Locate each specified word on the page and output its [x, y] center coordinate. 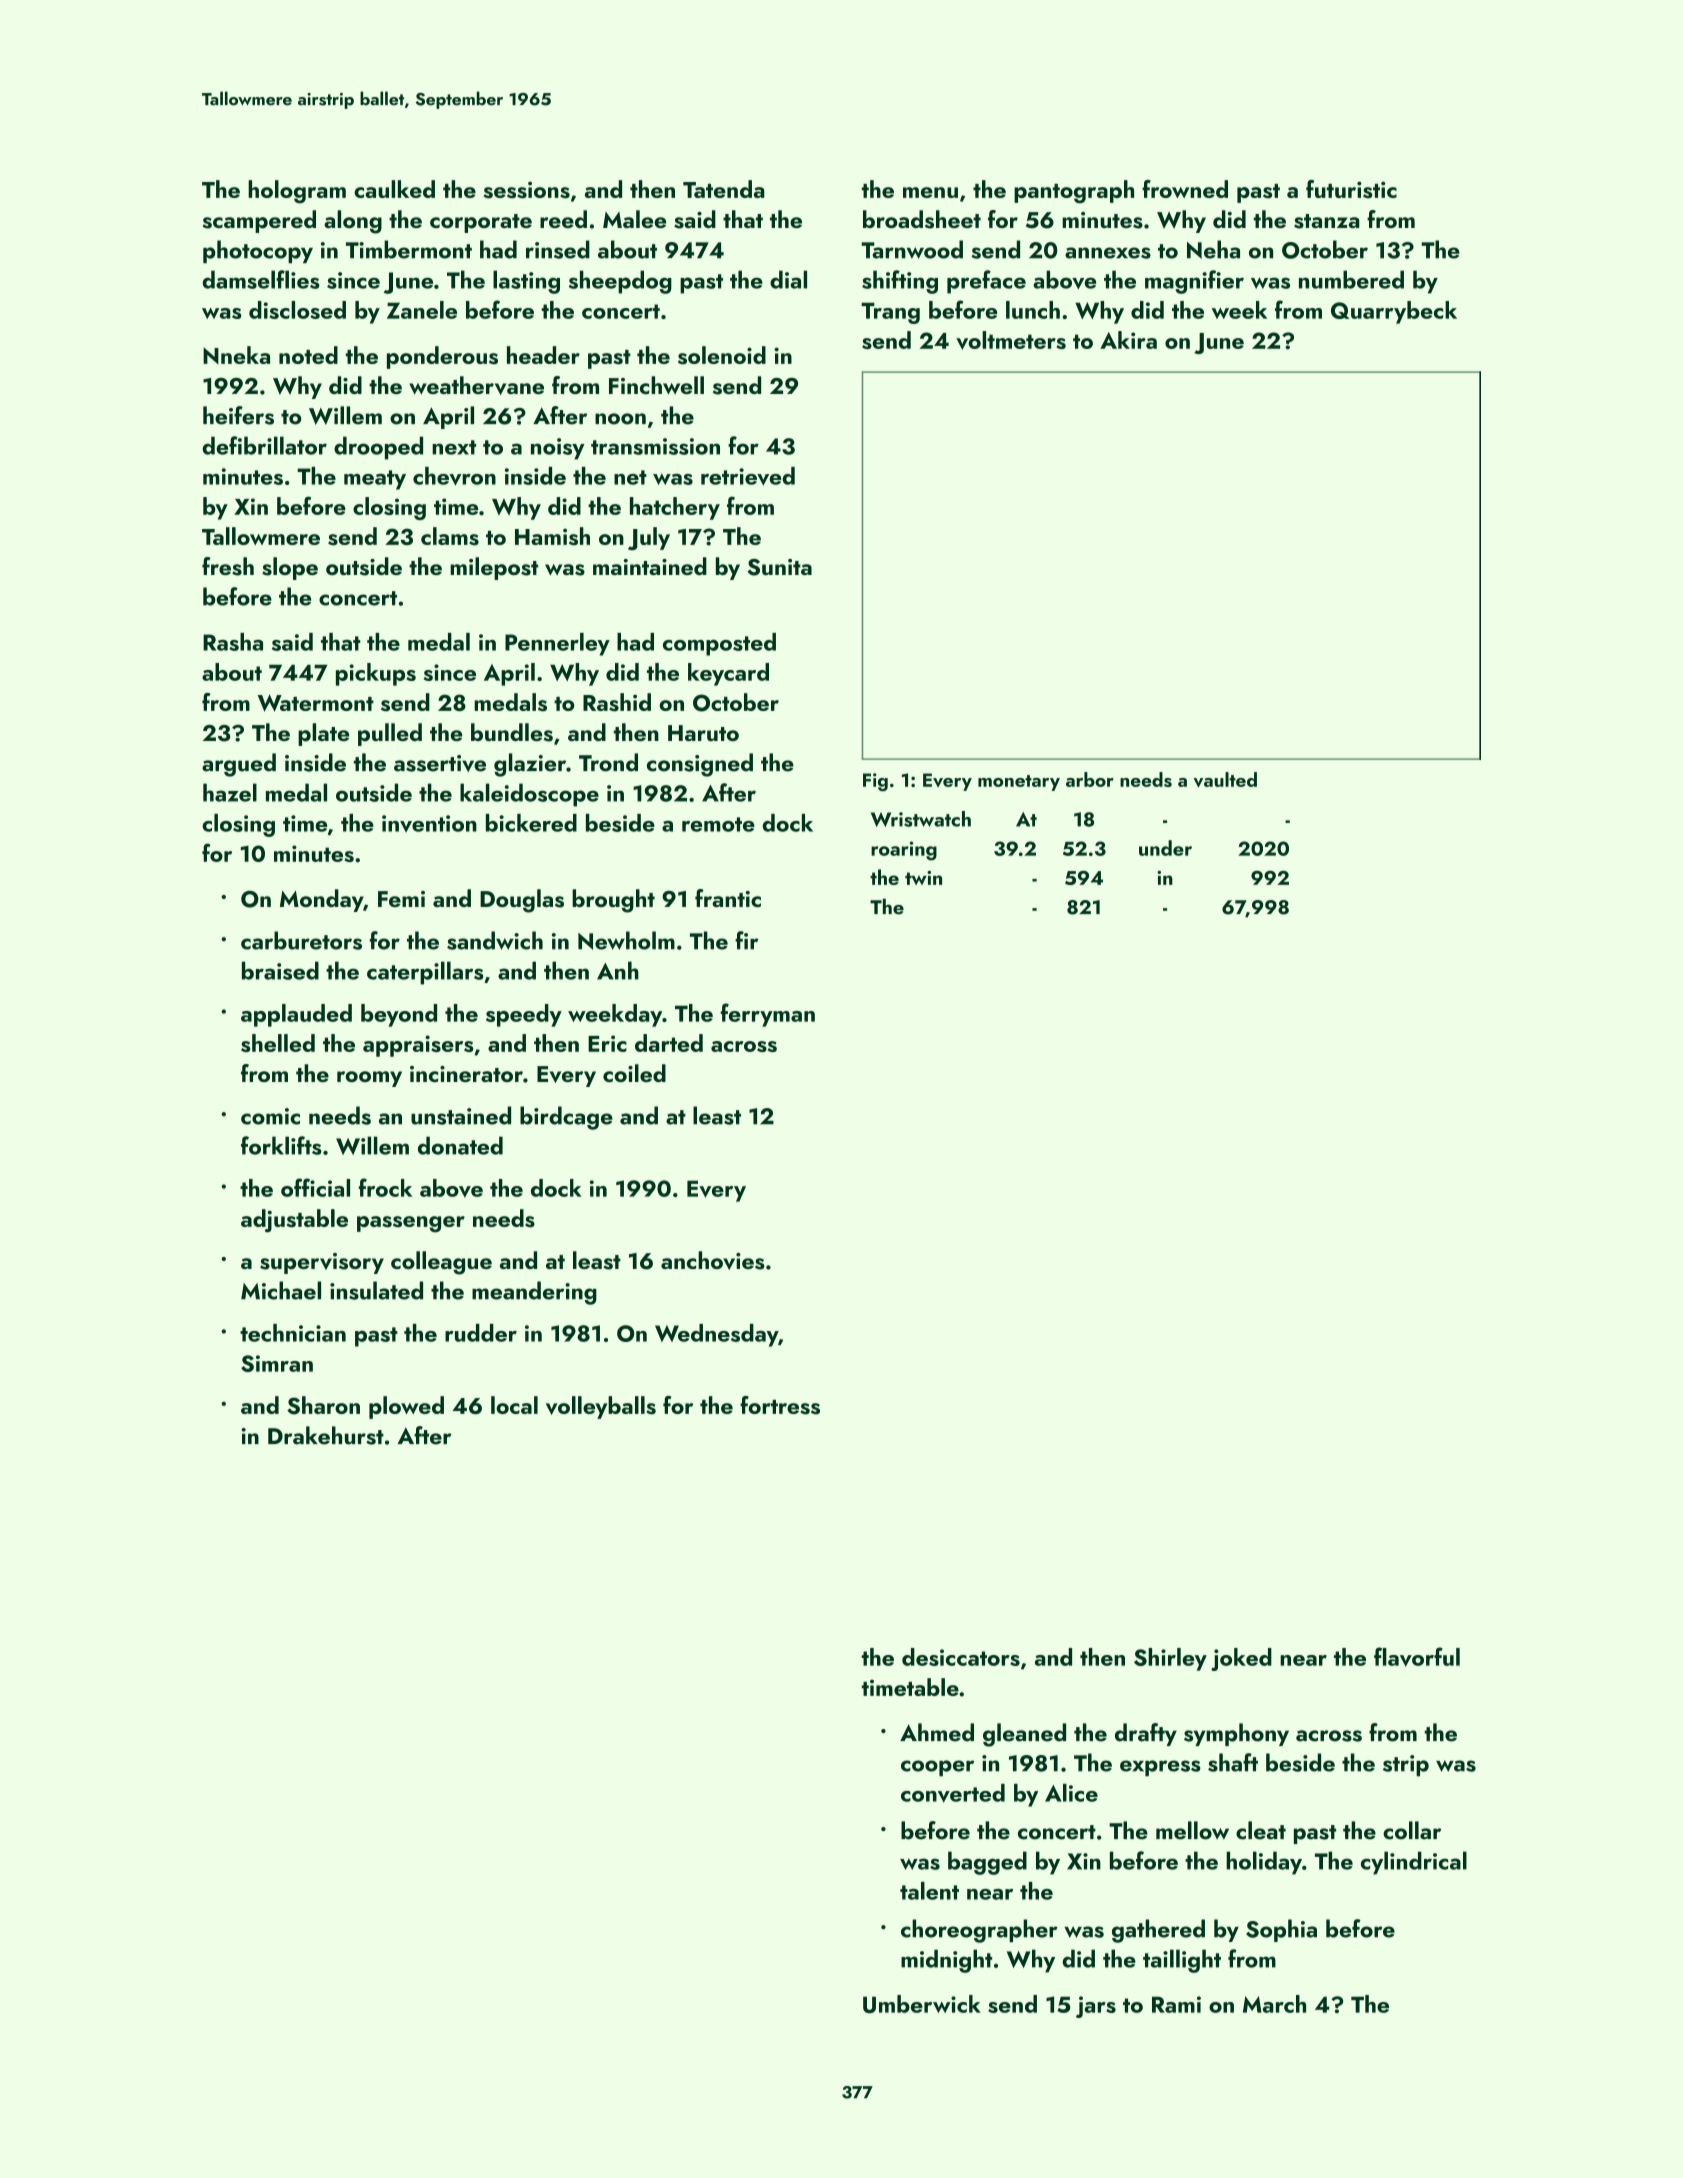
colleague [441, 1263]
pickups [376, 674]
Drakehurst [326, 1435]
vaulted [1225, 780]
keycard [728, 674]
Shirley [1170, 1659]
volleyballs [601, 1407]
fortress [780, 1405]
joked [1241, 1659]
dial [788, 279]
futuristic [1351, 189]
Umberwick [922, 2004]
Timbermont [409, 249]
